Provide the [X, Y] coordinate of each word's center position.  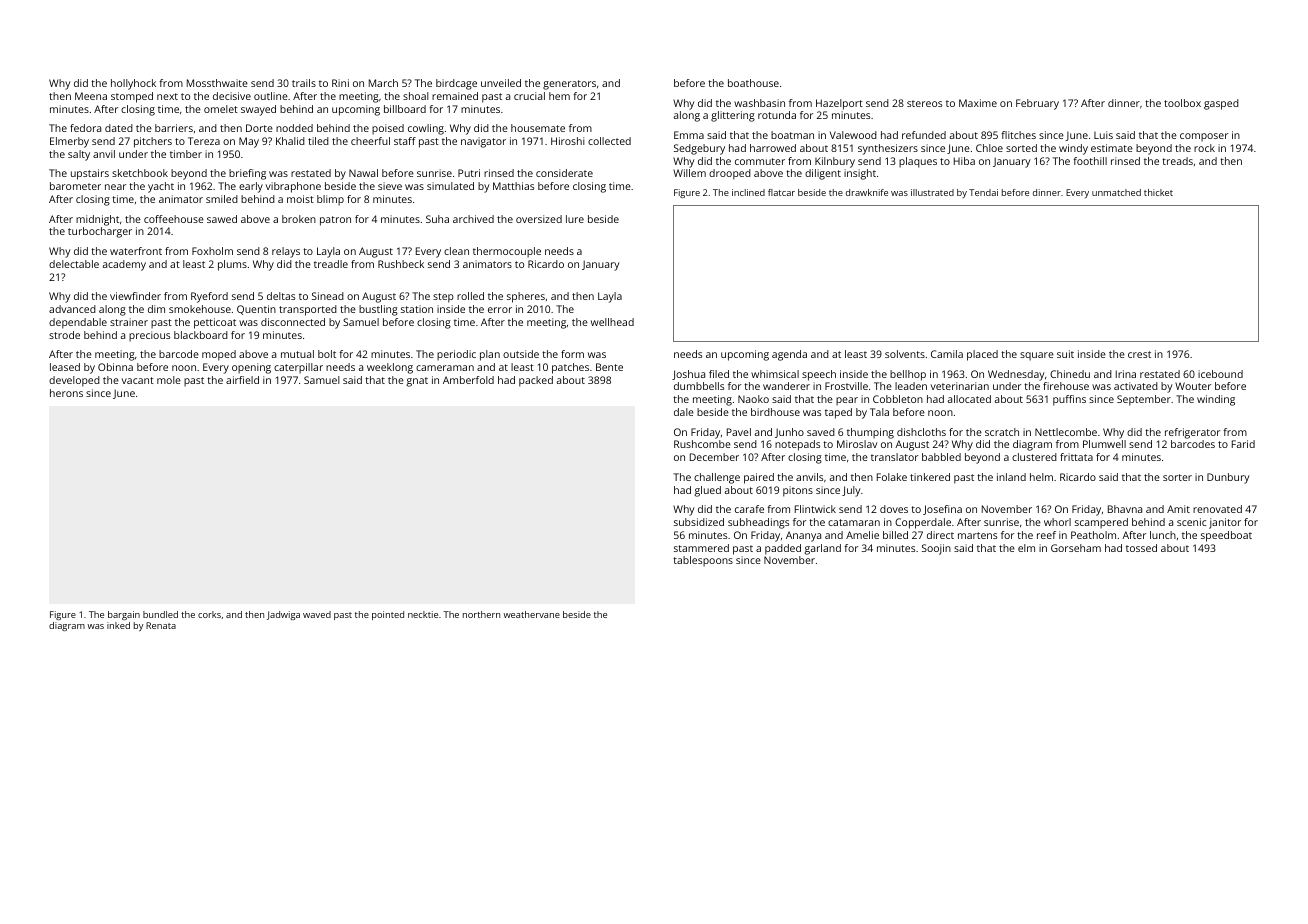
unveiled [501, 83]
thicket [1158, 192]
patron [335, 221]
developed [74, 381]
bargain [124, 615]
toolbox [1182, 103]
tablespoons [703, 561]
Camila [947, 354]
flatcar [781, 192]
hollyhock [133, 84]
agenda [789, 355]
